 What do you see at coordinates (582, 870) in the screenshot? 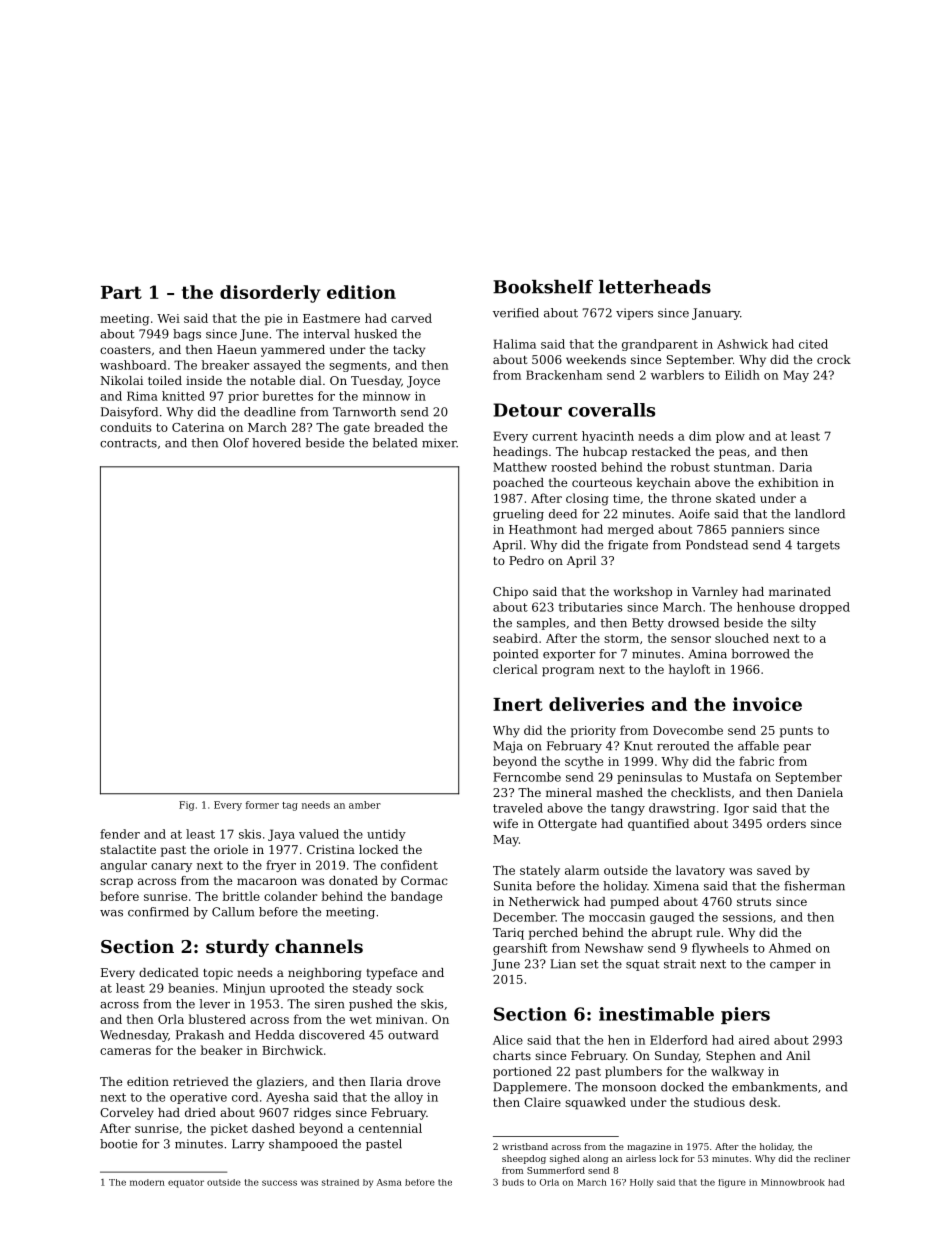
I see `alarm` at bounding box center [582, 870].
